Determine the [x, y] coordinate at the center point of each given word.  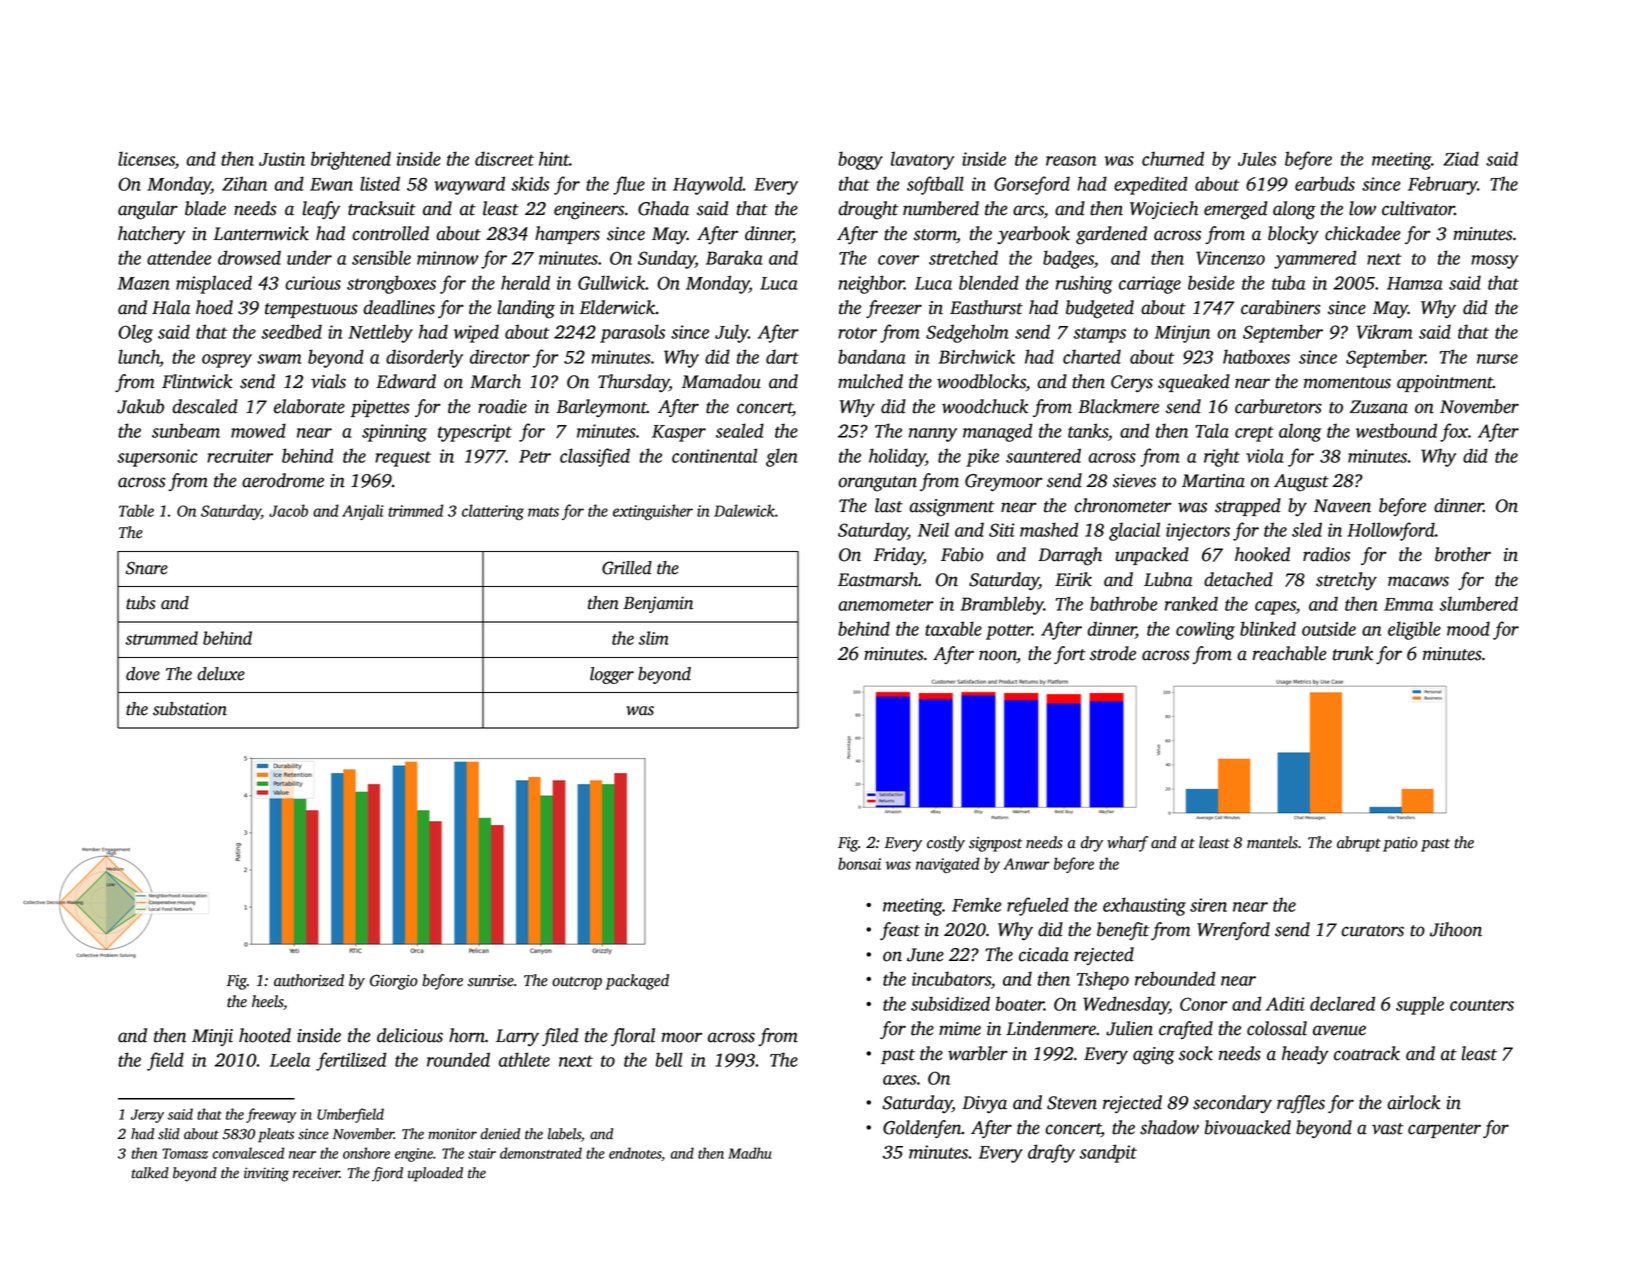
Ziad [1461, 158]
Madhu [750, 1153]
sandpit [1108, 1153]
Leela [290, 1059]
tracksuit [382, 208]
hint [554, 158]
